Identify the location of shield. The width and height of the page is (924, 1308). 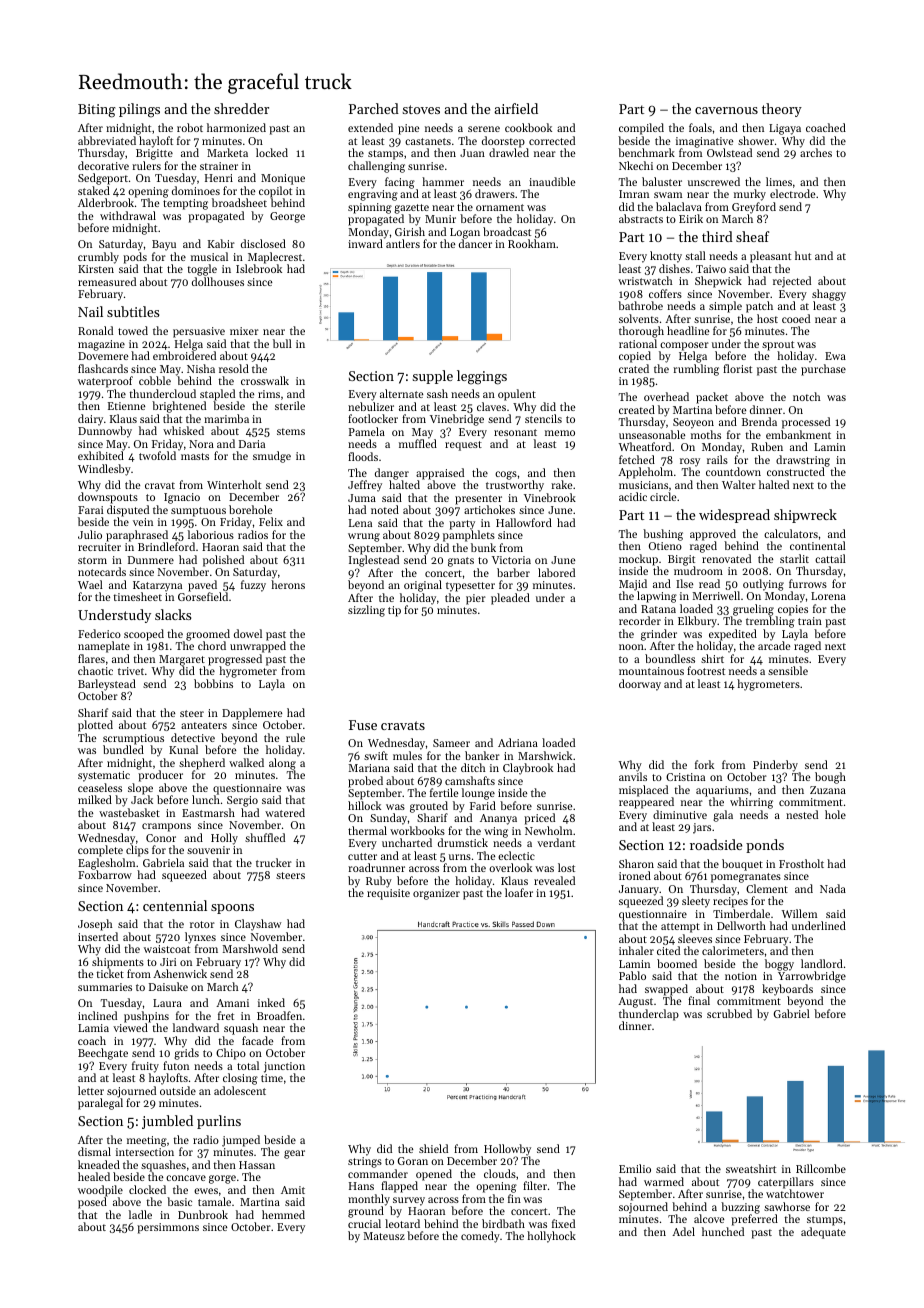
(433, 1148).
